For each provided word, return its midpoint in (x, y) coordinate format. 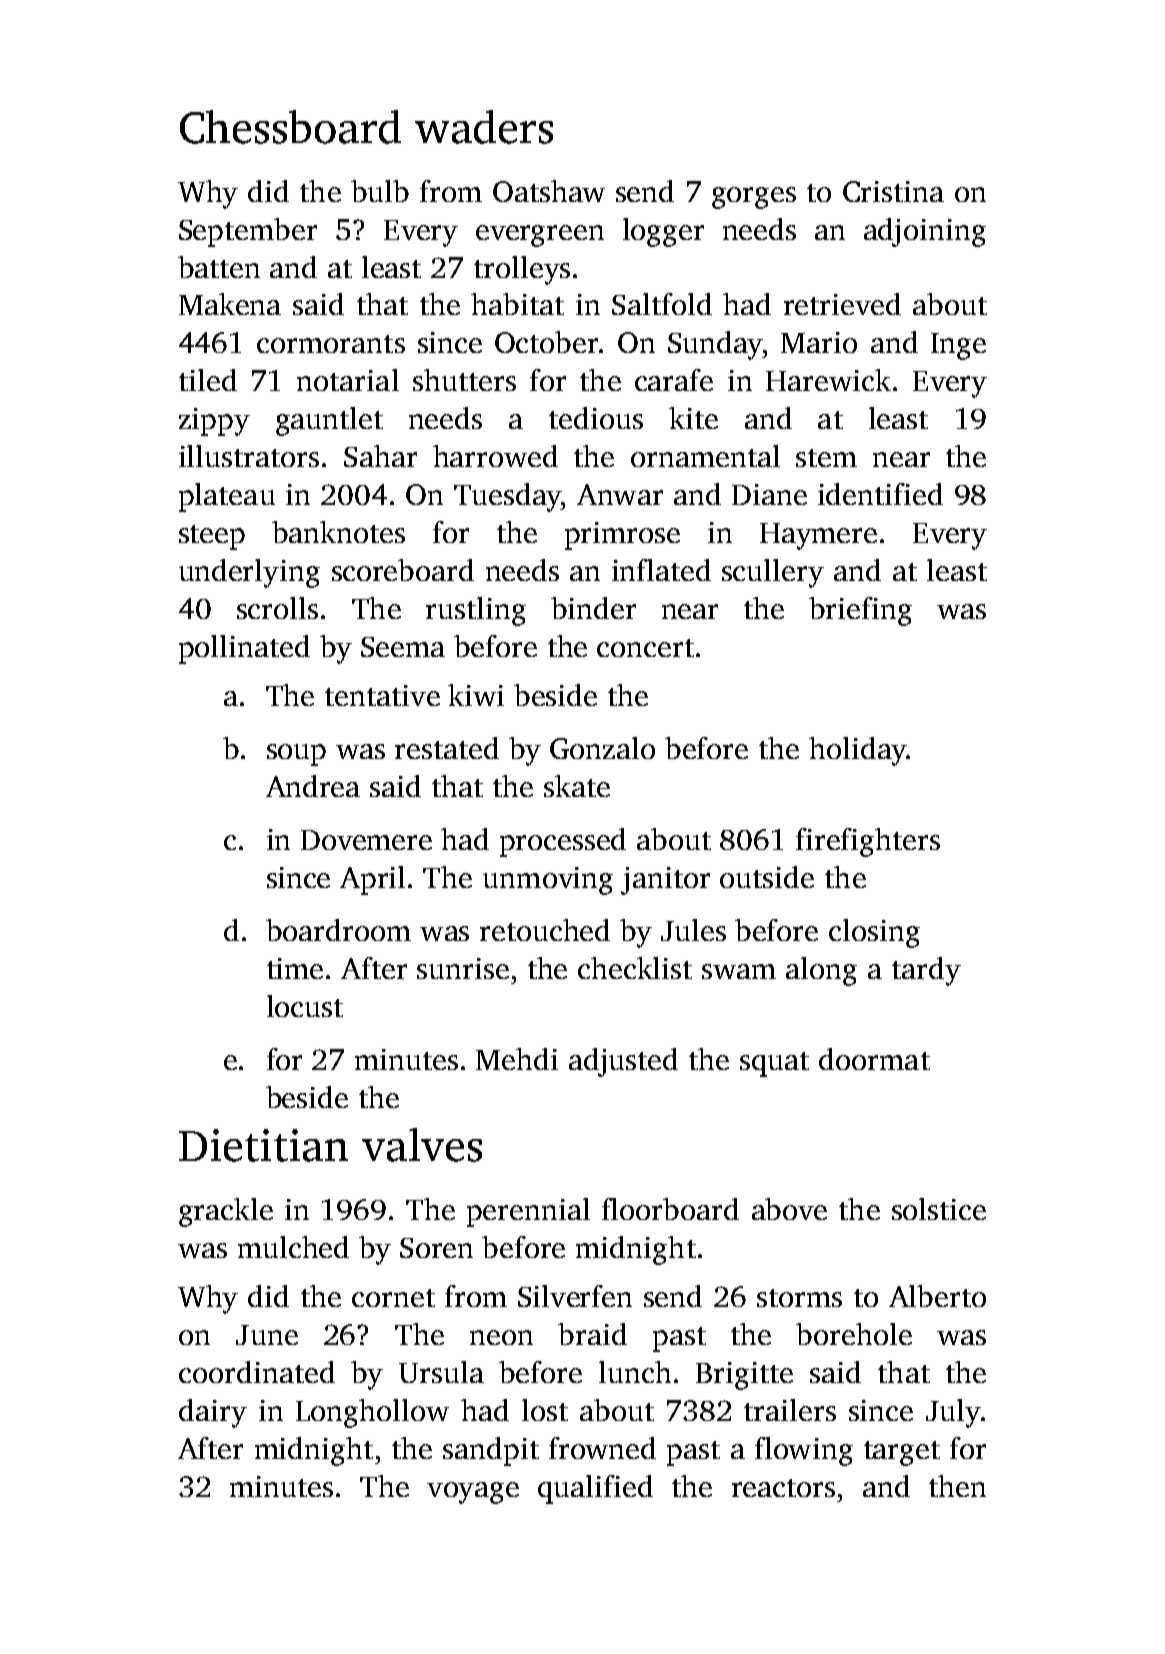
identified (880, 494)
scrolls (277, 608)
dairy (213, 1413)
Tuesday (507, 497)
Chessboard (290, 127)
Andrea (313, 786)
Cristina (893, 191)
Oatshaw (549, 191)
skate (577, 786)
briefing (860, 611)
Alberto (937, 1296)
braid (592, 1334)
